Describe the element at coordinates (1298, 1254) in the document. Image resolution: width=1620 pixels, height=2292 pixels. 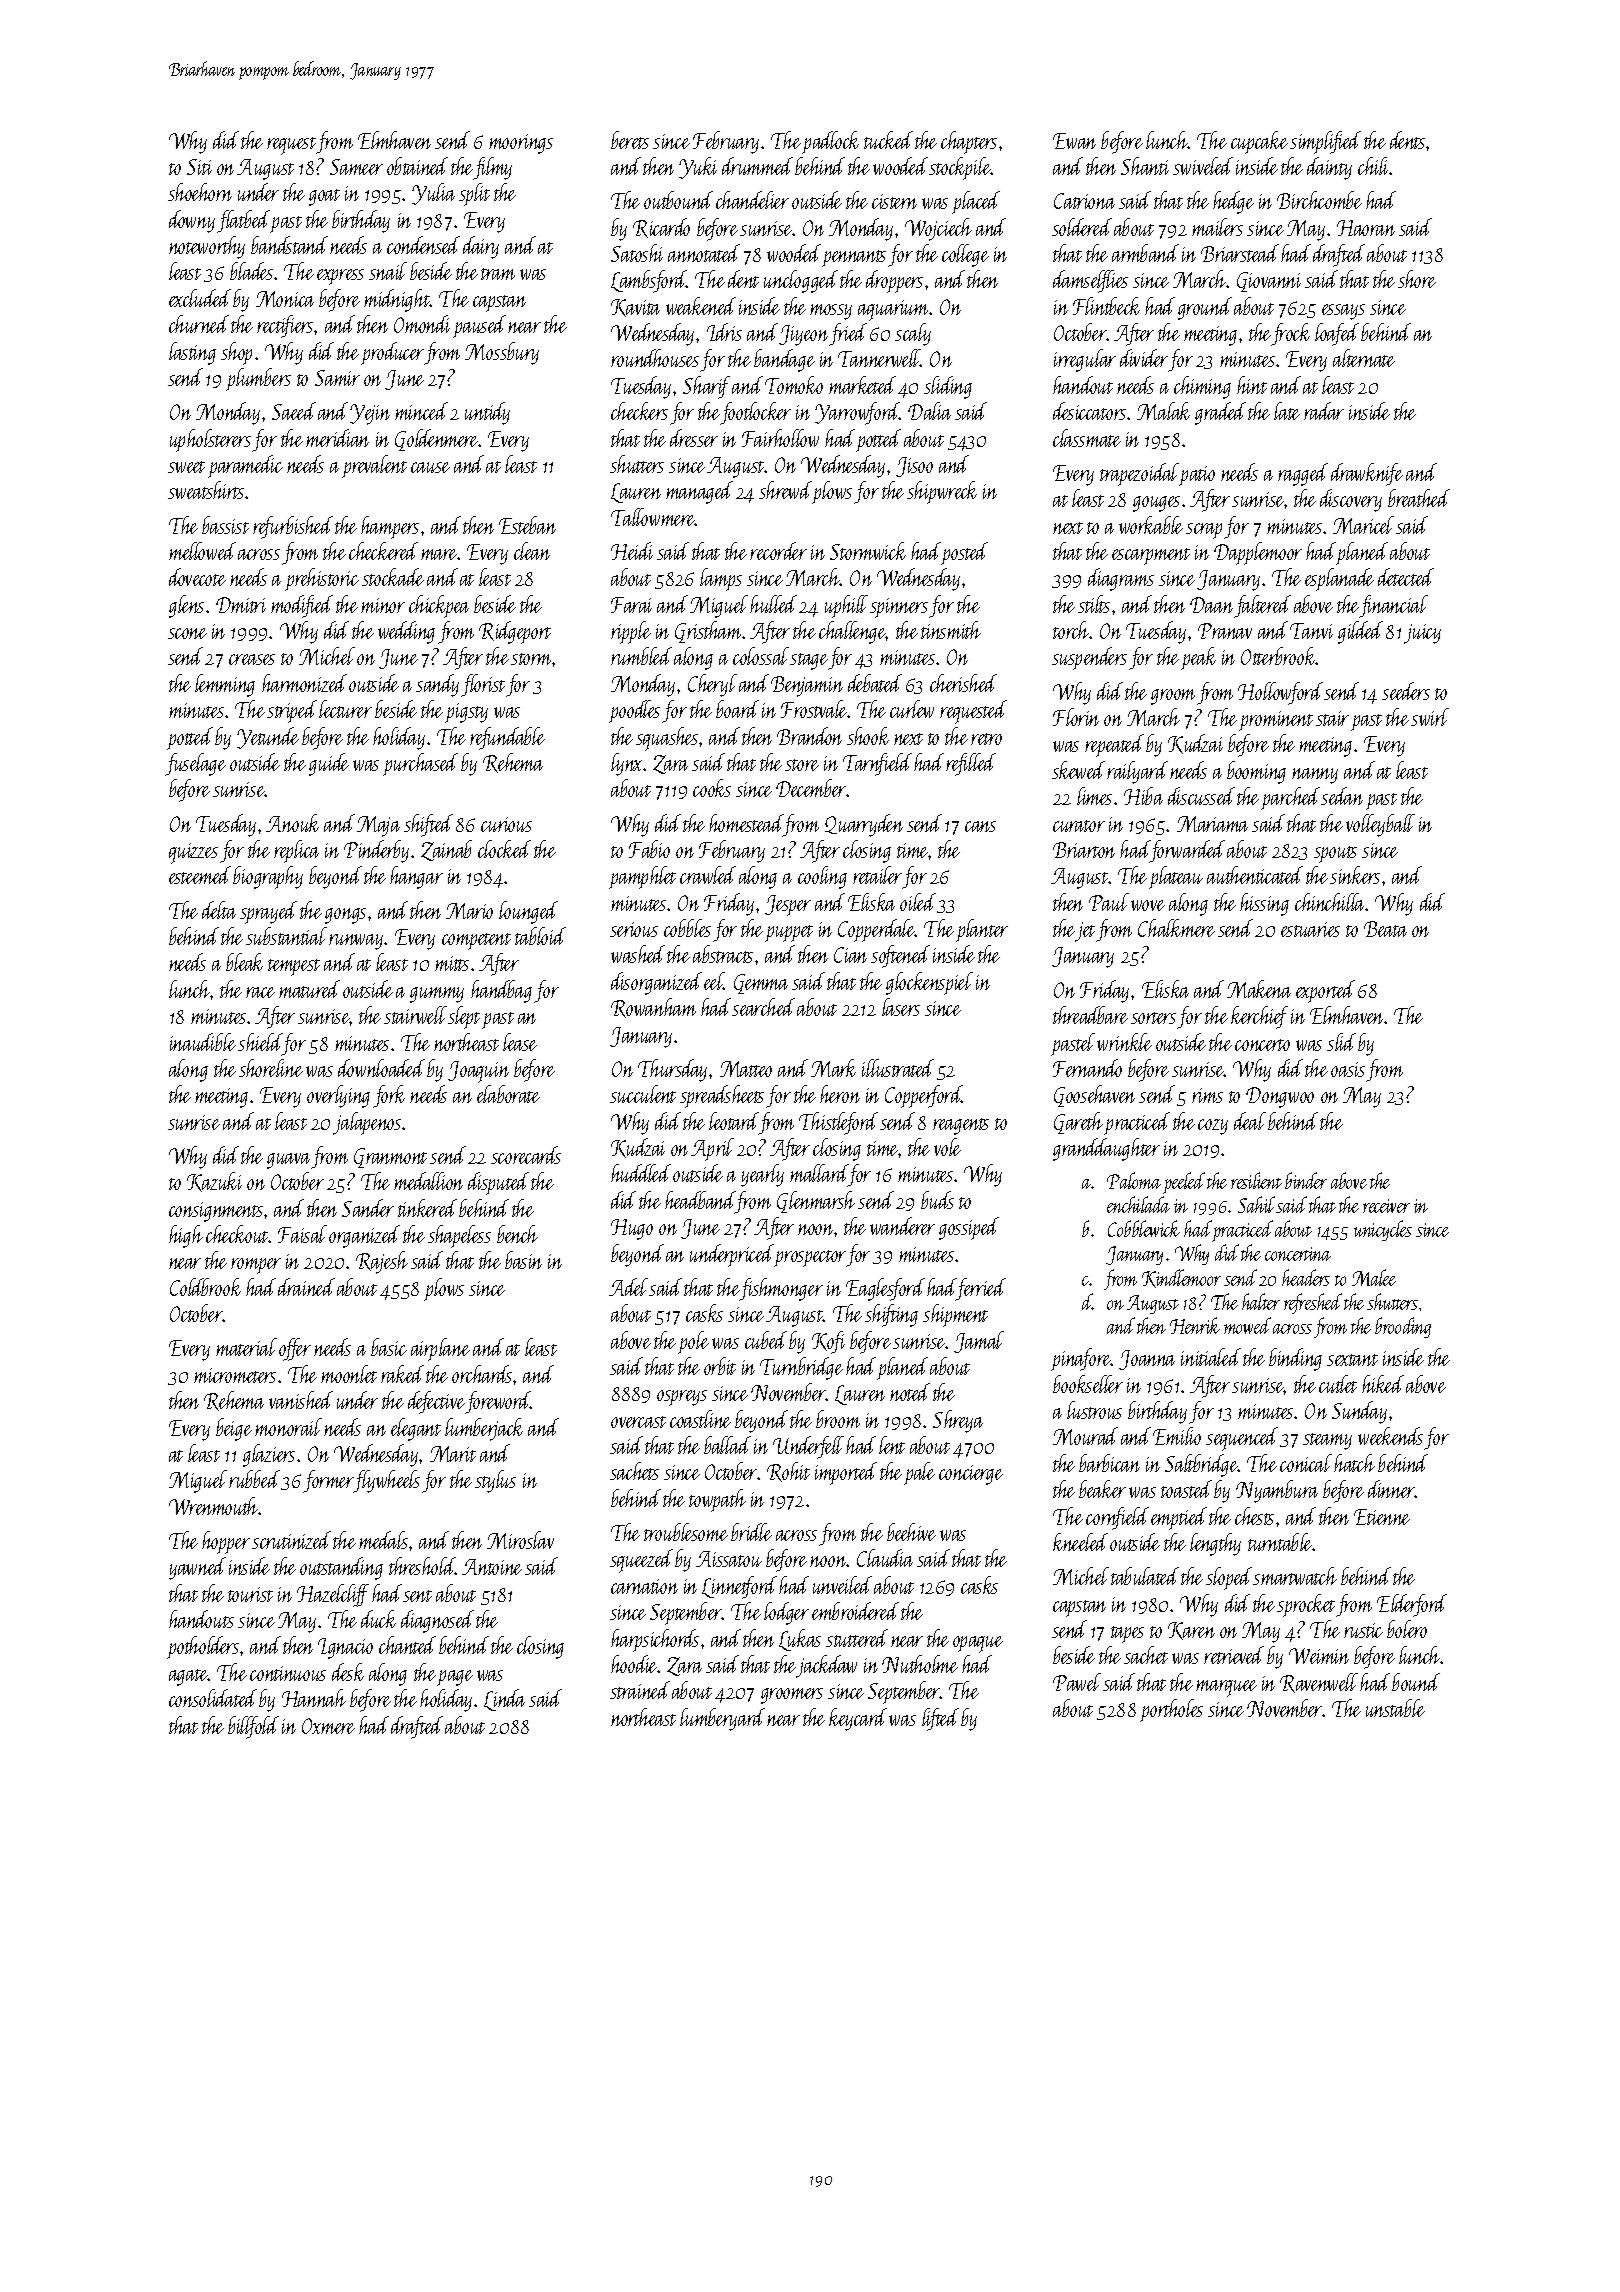
I see `concertina` at that location.
